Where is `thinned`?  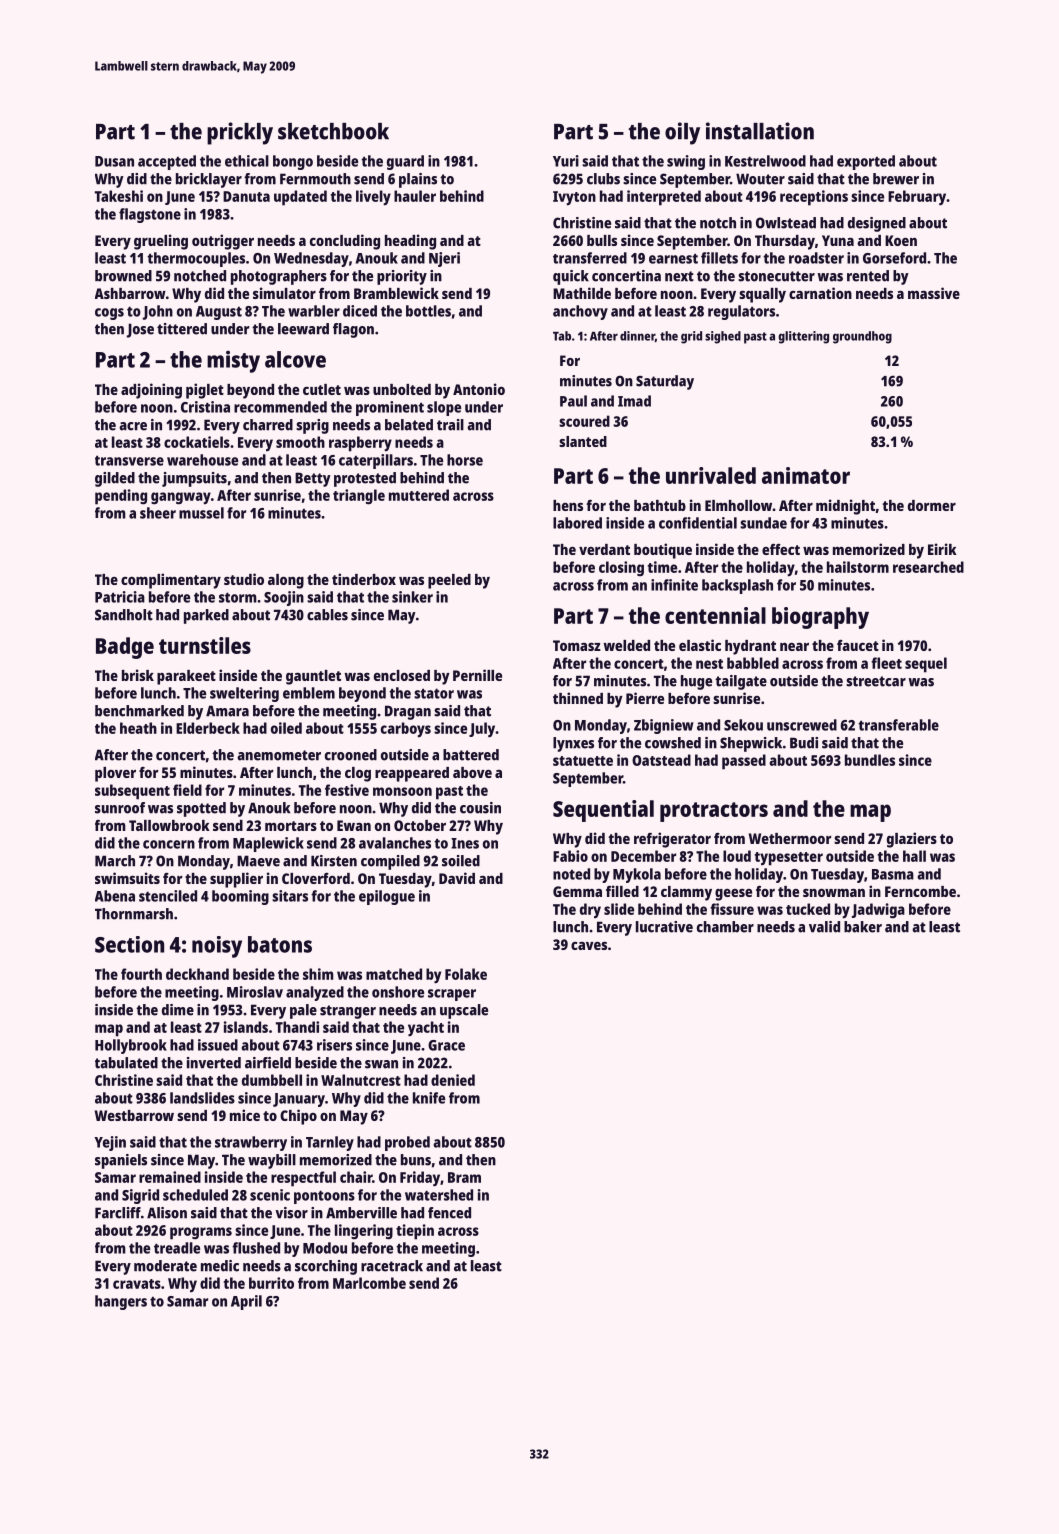 thinned is located at coordinates (578, 698).
